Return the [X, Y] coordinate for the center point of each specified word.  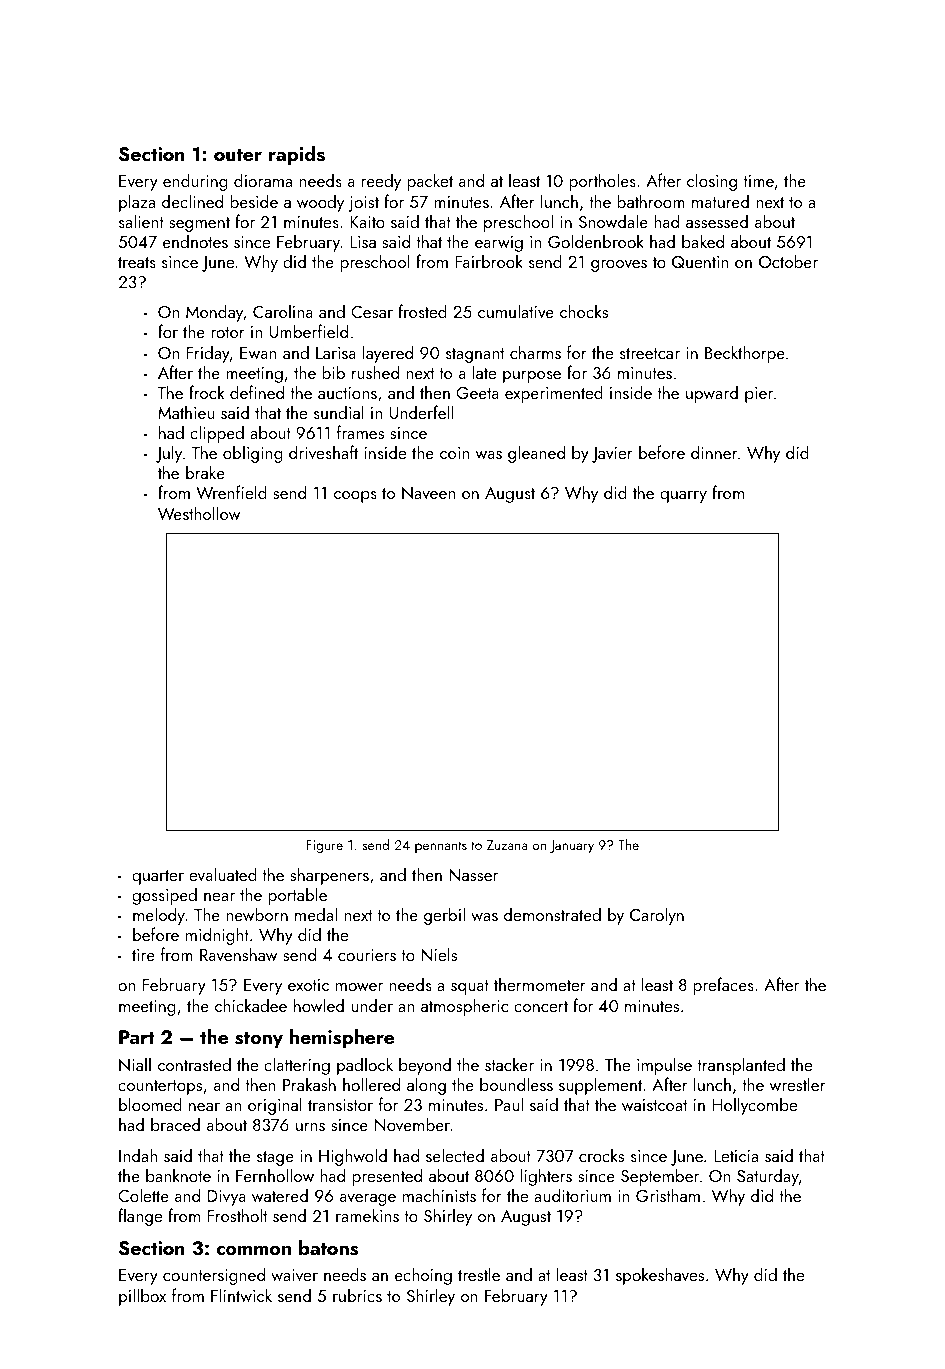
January [572, 846]
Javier [612, 455]
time [758, 181]
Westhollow [199, 513]
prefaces [723, 986]
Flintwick [241, 1295]
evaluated [223, 874]
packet [430, 182]
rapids [297, 155]
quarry [683, 497]
